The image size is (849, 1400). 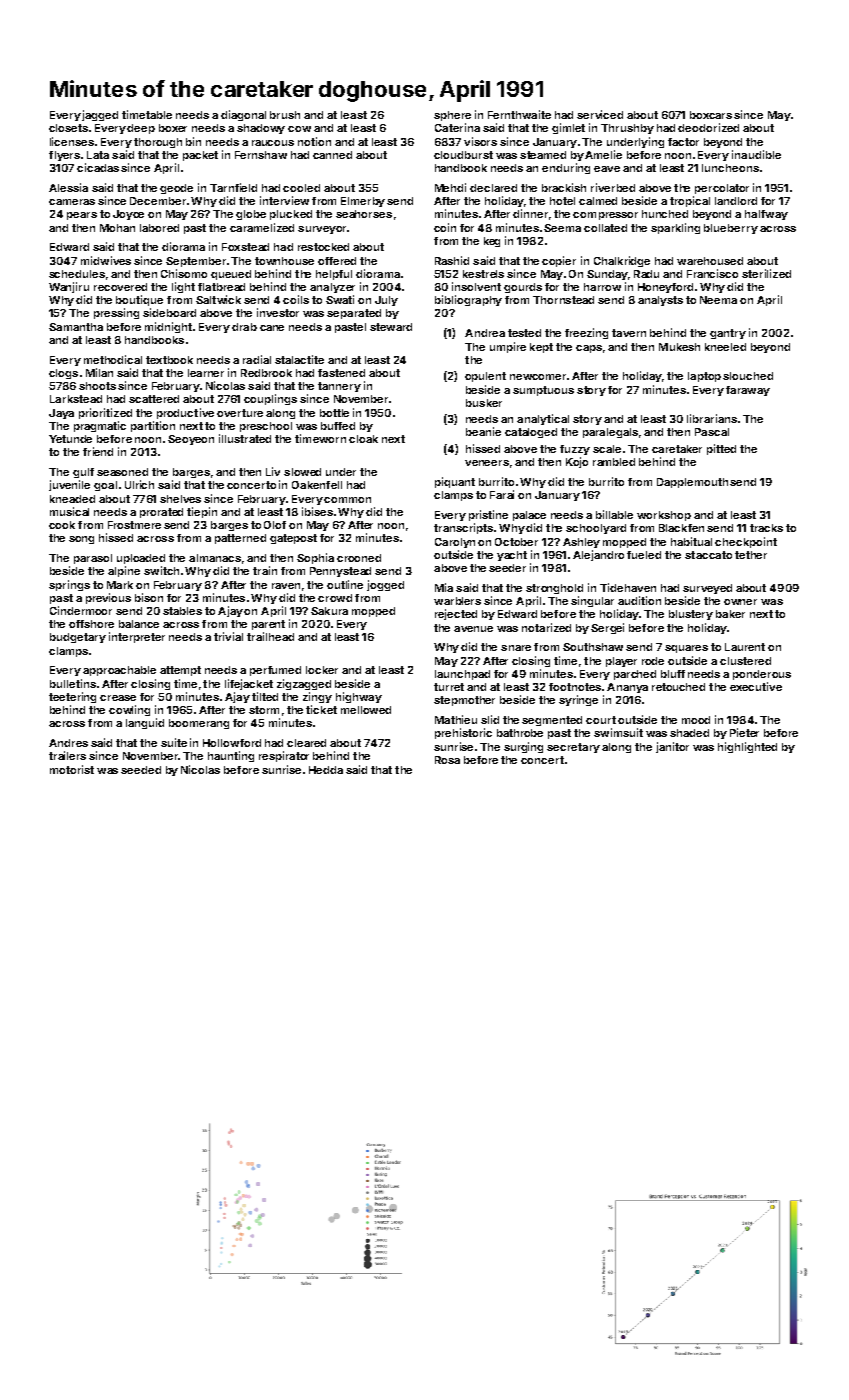 What do you see at coordinates (487, 463) in the document?
I see `veneers` at bounding box center [487, 463].
